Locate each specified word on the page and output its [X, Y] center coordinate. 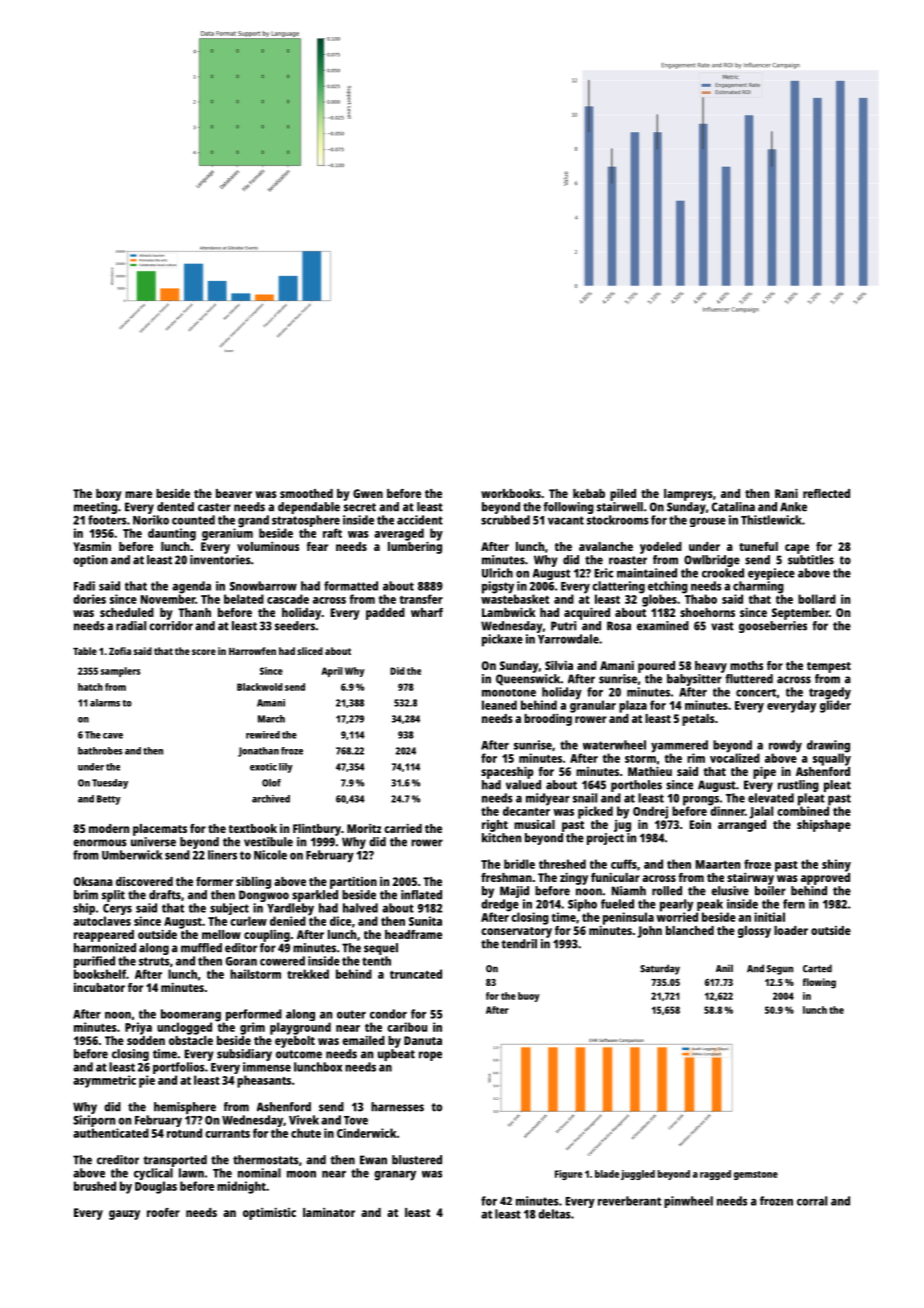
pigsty [498, 587]
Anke [793, 507]
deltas [554, 1214]
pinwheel [688, 1202]
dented [175, 507]
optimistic [269, 1213]
